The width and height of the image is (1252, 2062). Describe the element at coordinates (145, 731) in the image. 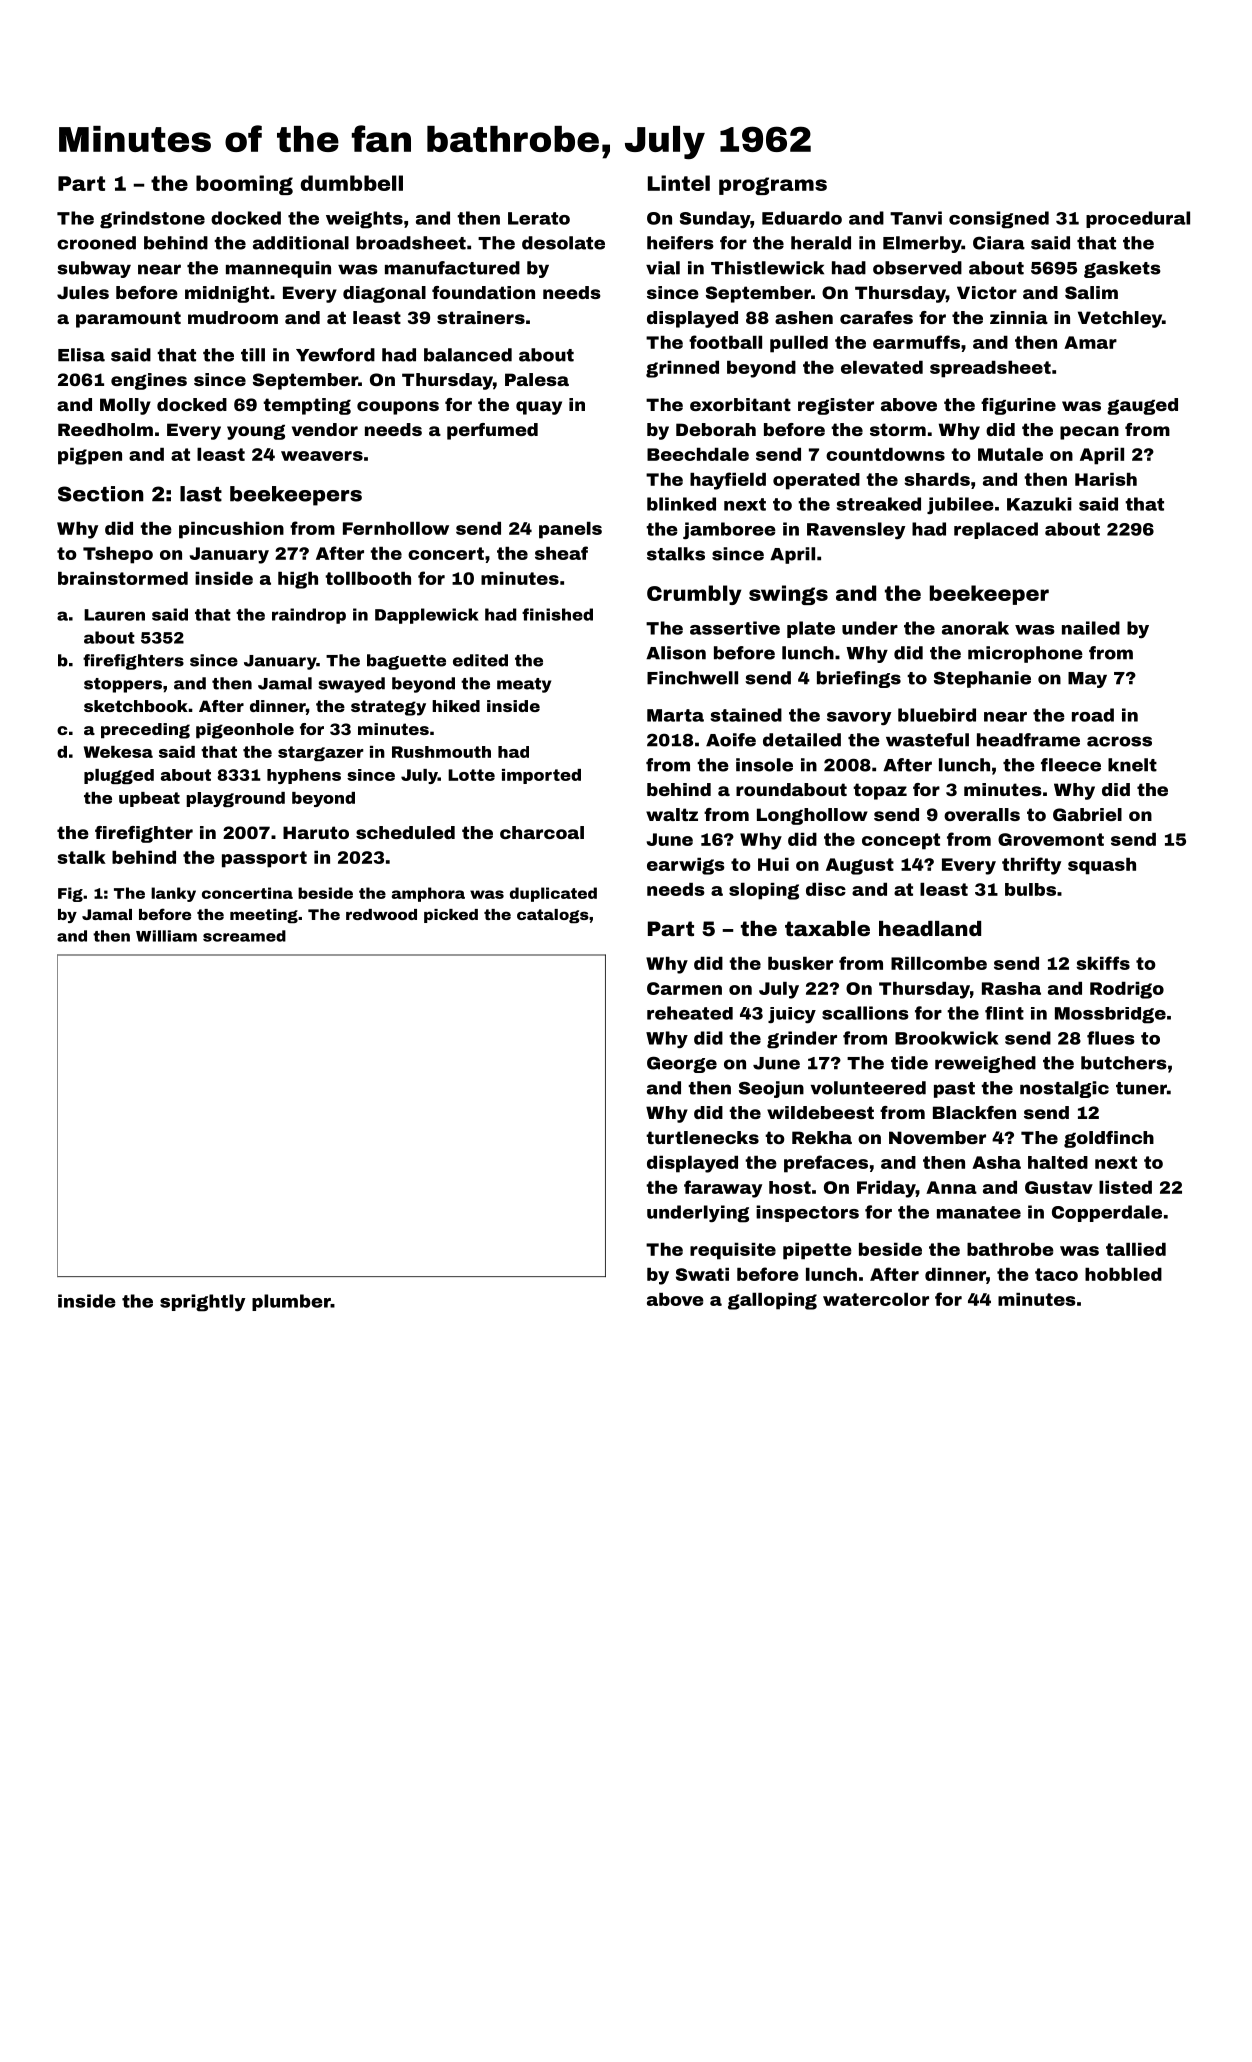

I see `preceding` at that location.
